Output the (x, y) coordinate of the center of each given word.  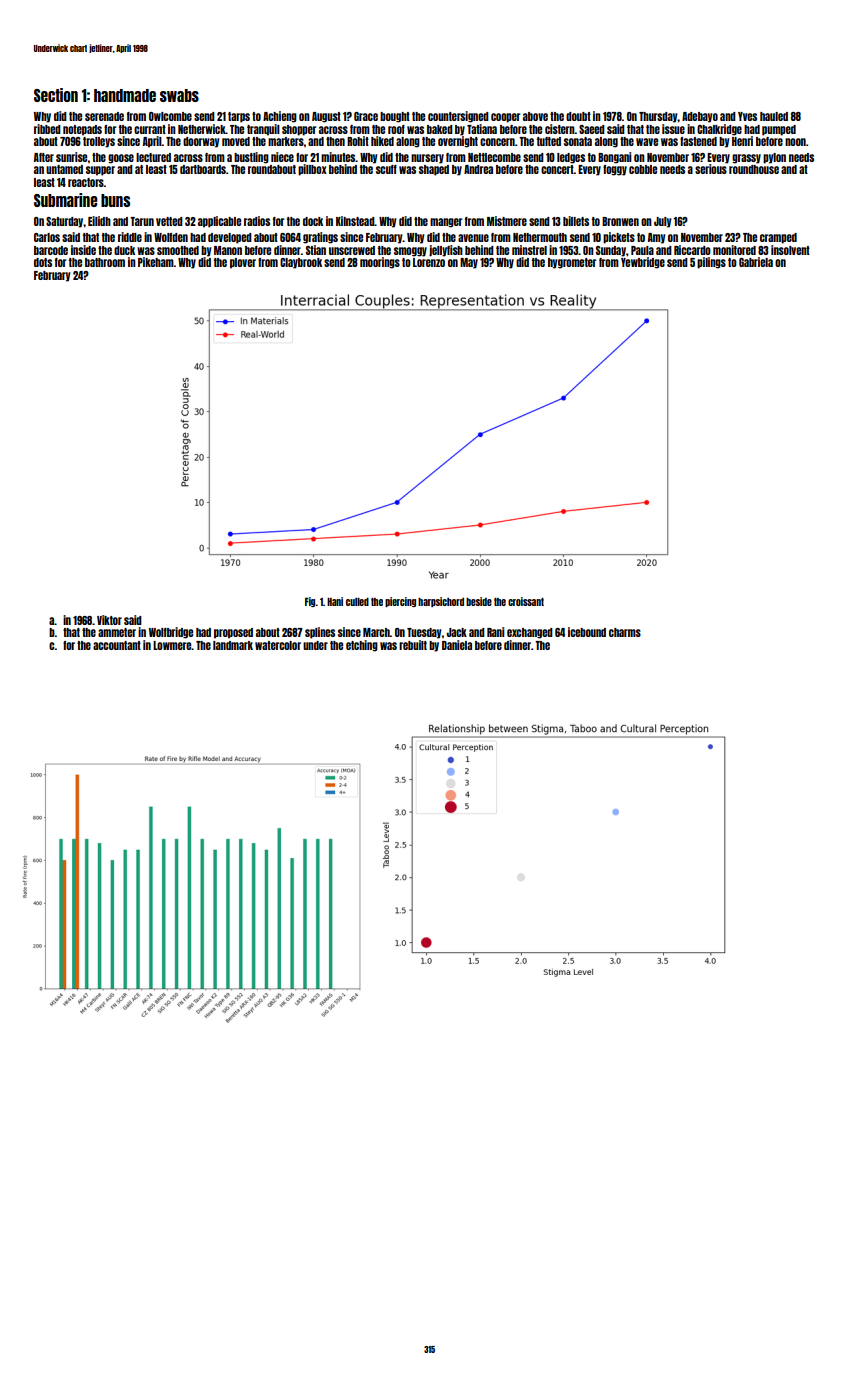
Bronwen (620, 221)
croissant (526, 601)
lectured (153, 157)
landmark (233, 645)
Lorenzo (429, 262)
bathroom (105, 262)
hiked (382, 141)
